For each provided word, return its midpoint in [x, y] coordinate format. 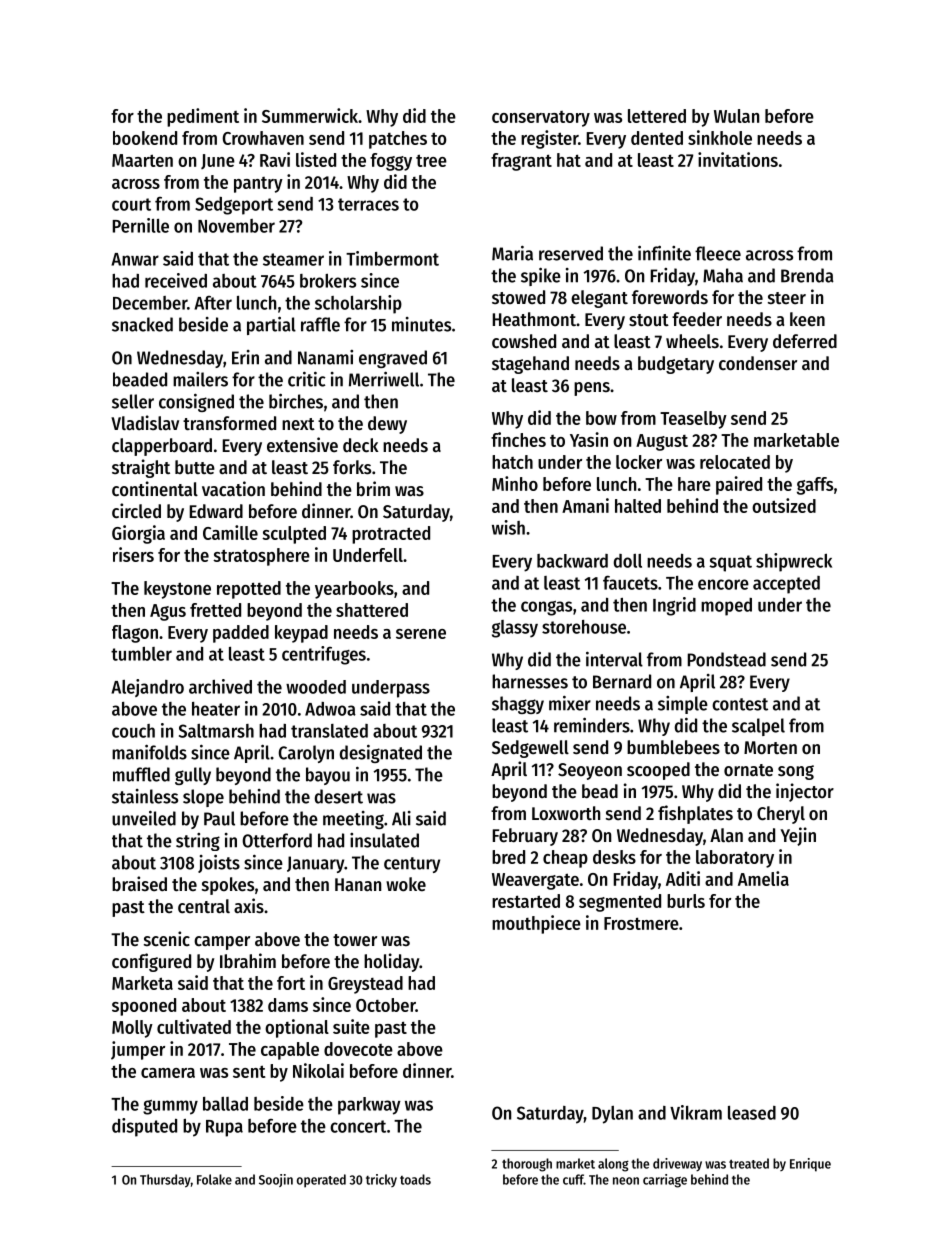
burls [686, 901]
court [131, 204]
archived [220, 686]
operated [321, 1181]
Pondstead [727, 659]
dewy [387, 425]
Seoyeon [590, 771]
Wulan [736, 116]
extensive [302, 445]
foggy [391, 162]
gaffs [815, 486]
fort [291, 983]
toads [415, 1179]
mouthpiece [536, 924]
